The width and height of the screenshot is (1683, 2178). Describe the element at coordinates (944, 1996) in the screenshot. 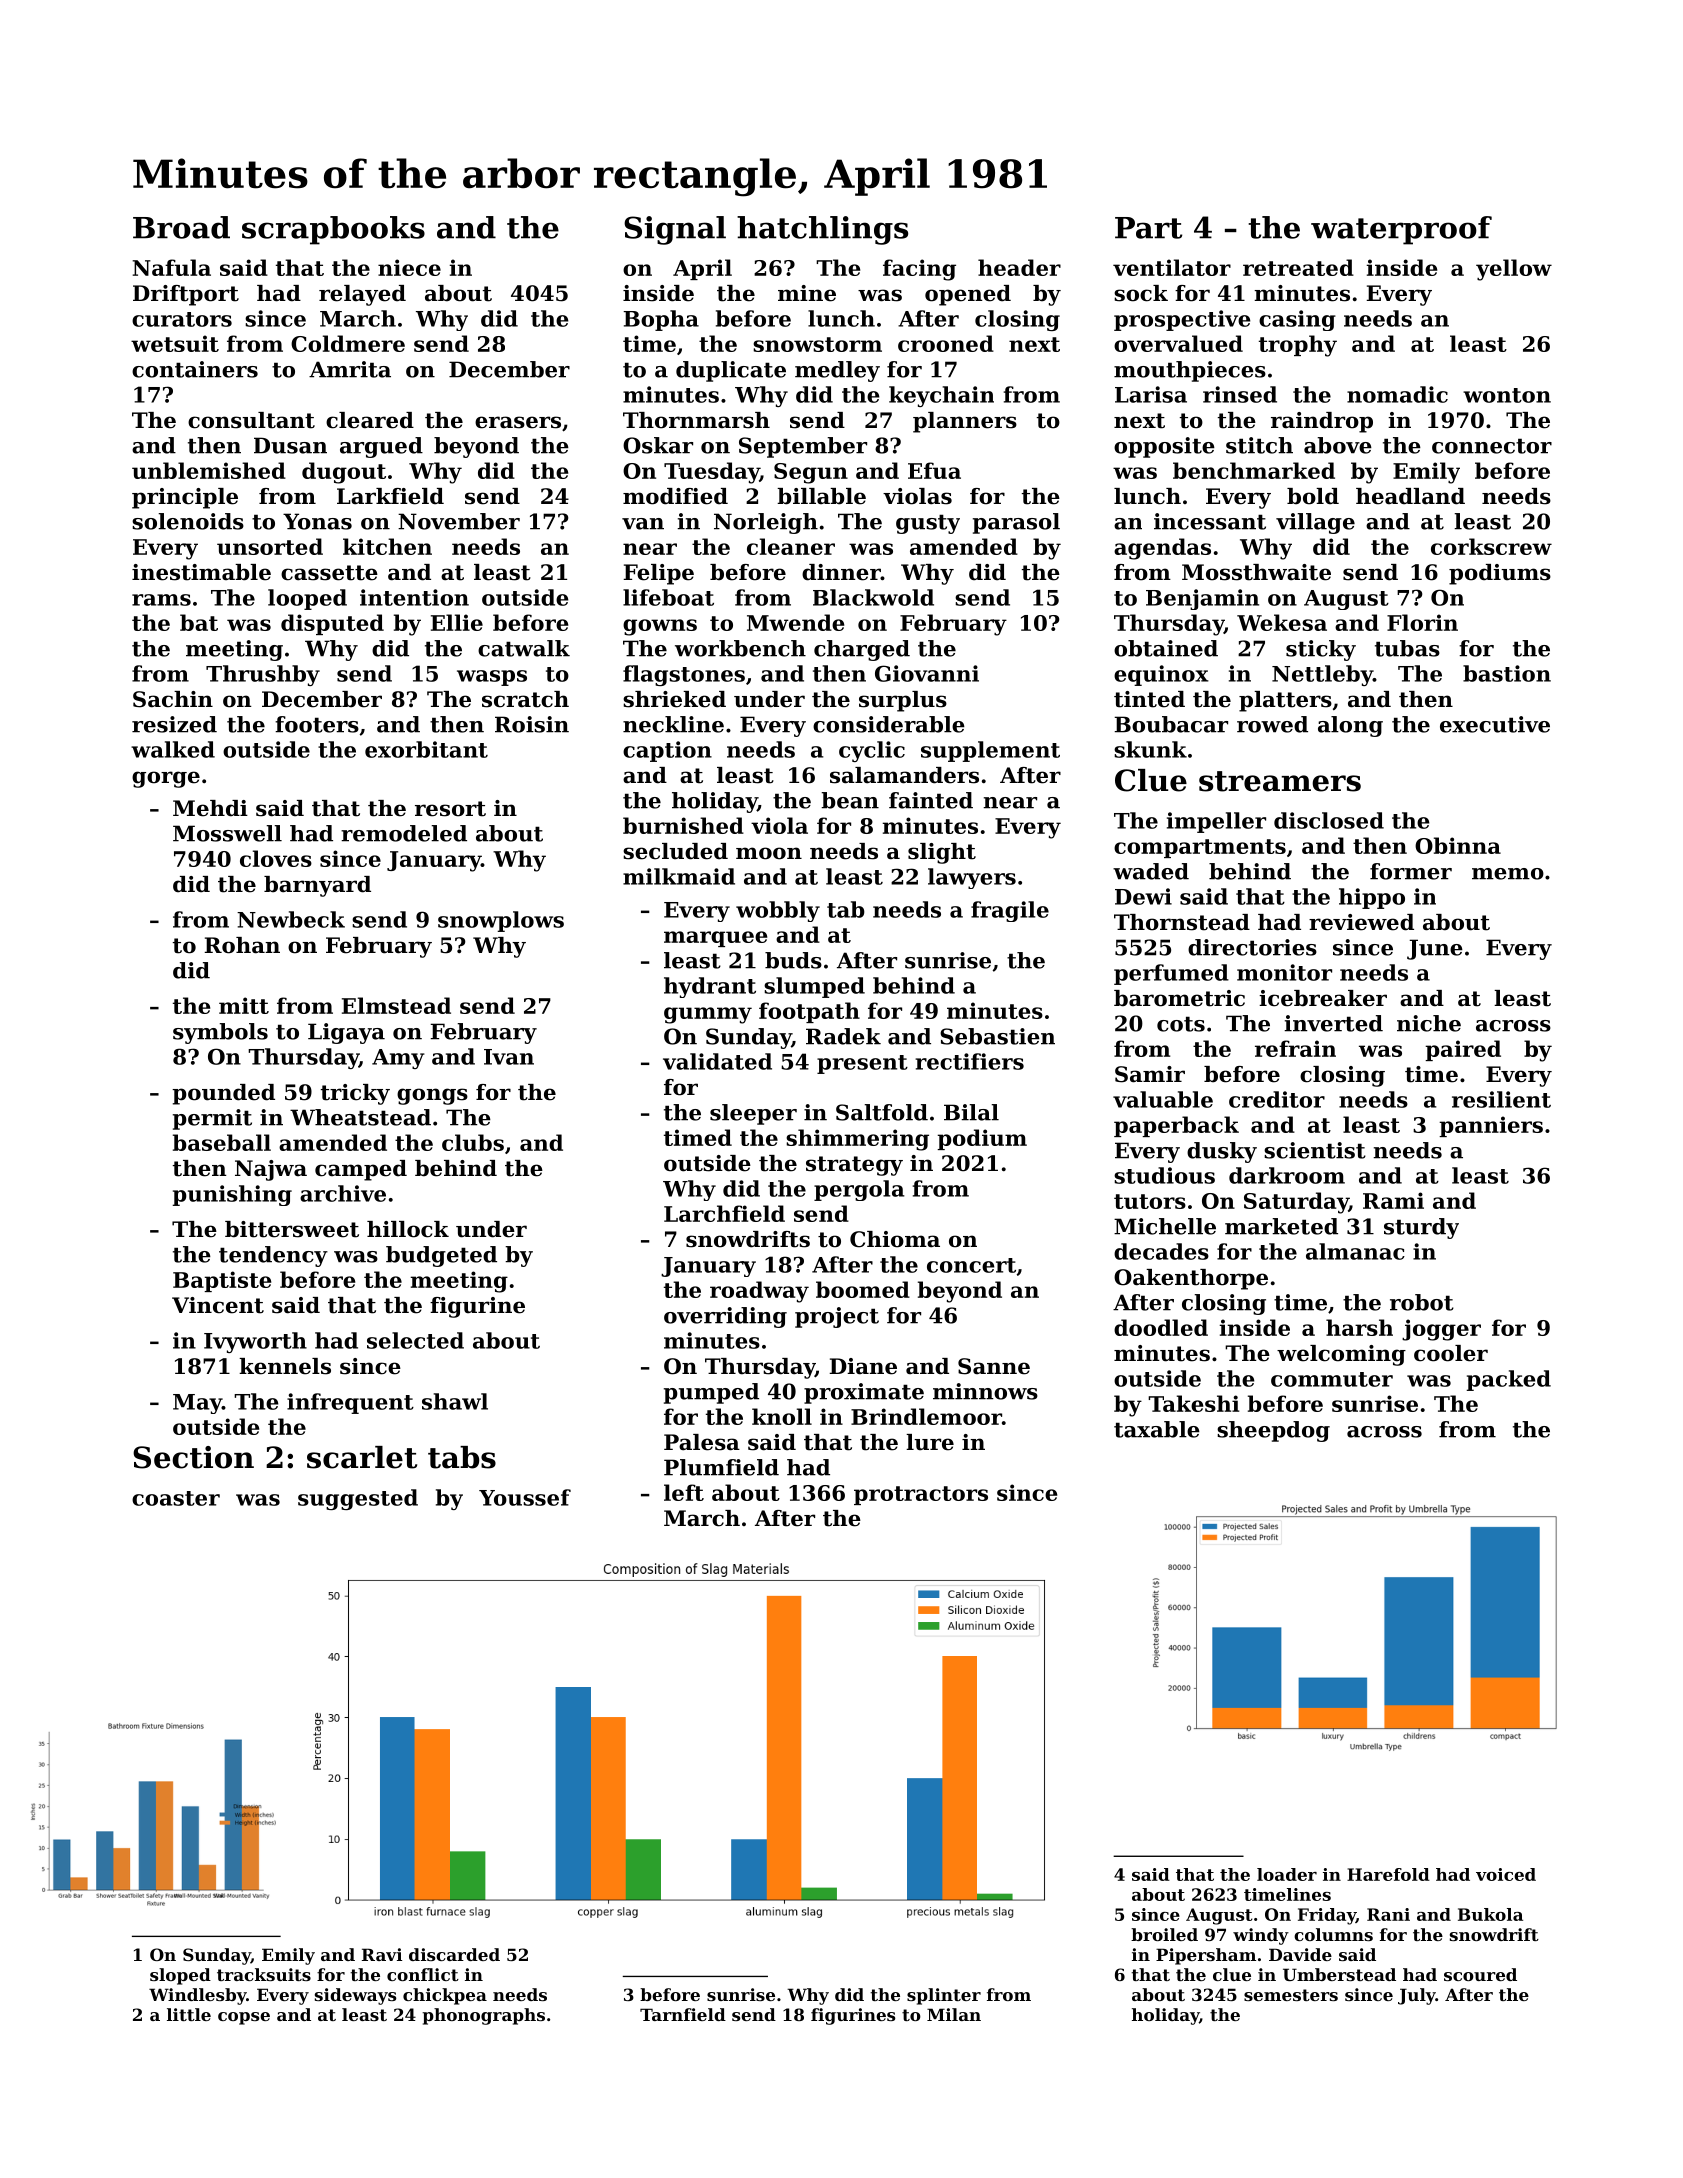

I see `splinter` at that location.
